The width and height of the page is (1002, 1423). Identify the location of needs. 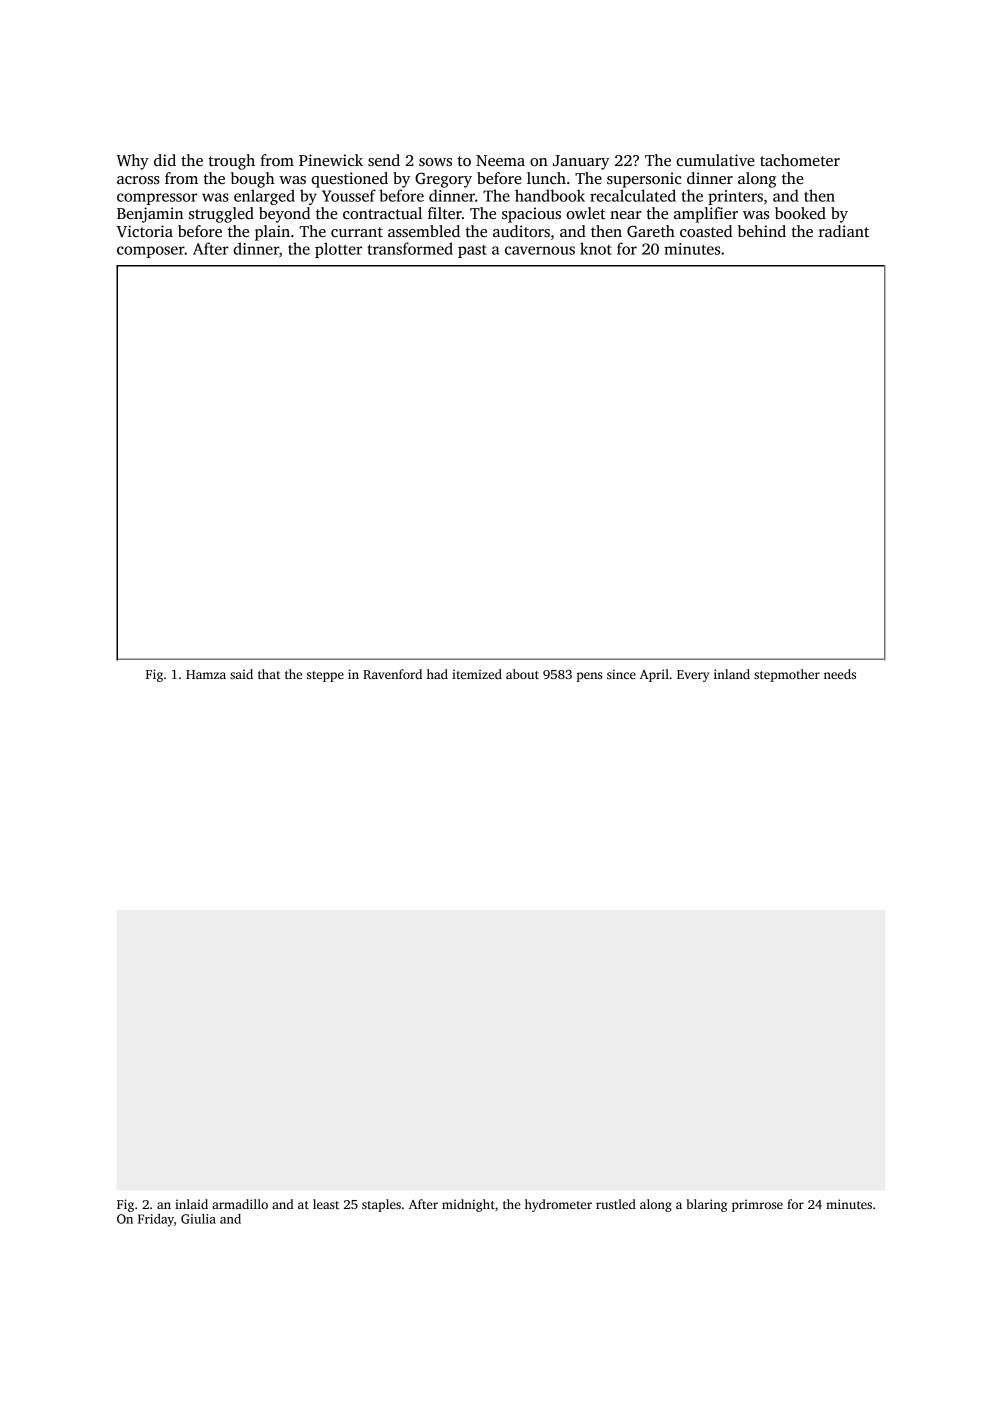
(840, 674).
